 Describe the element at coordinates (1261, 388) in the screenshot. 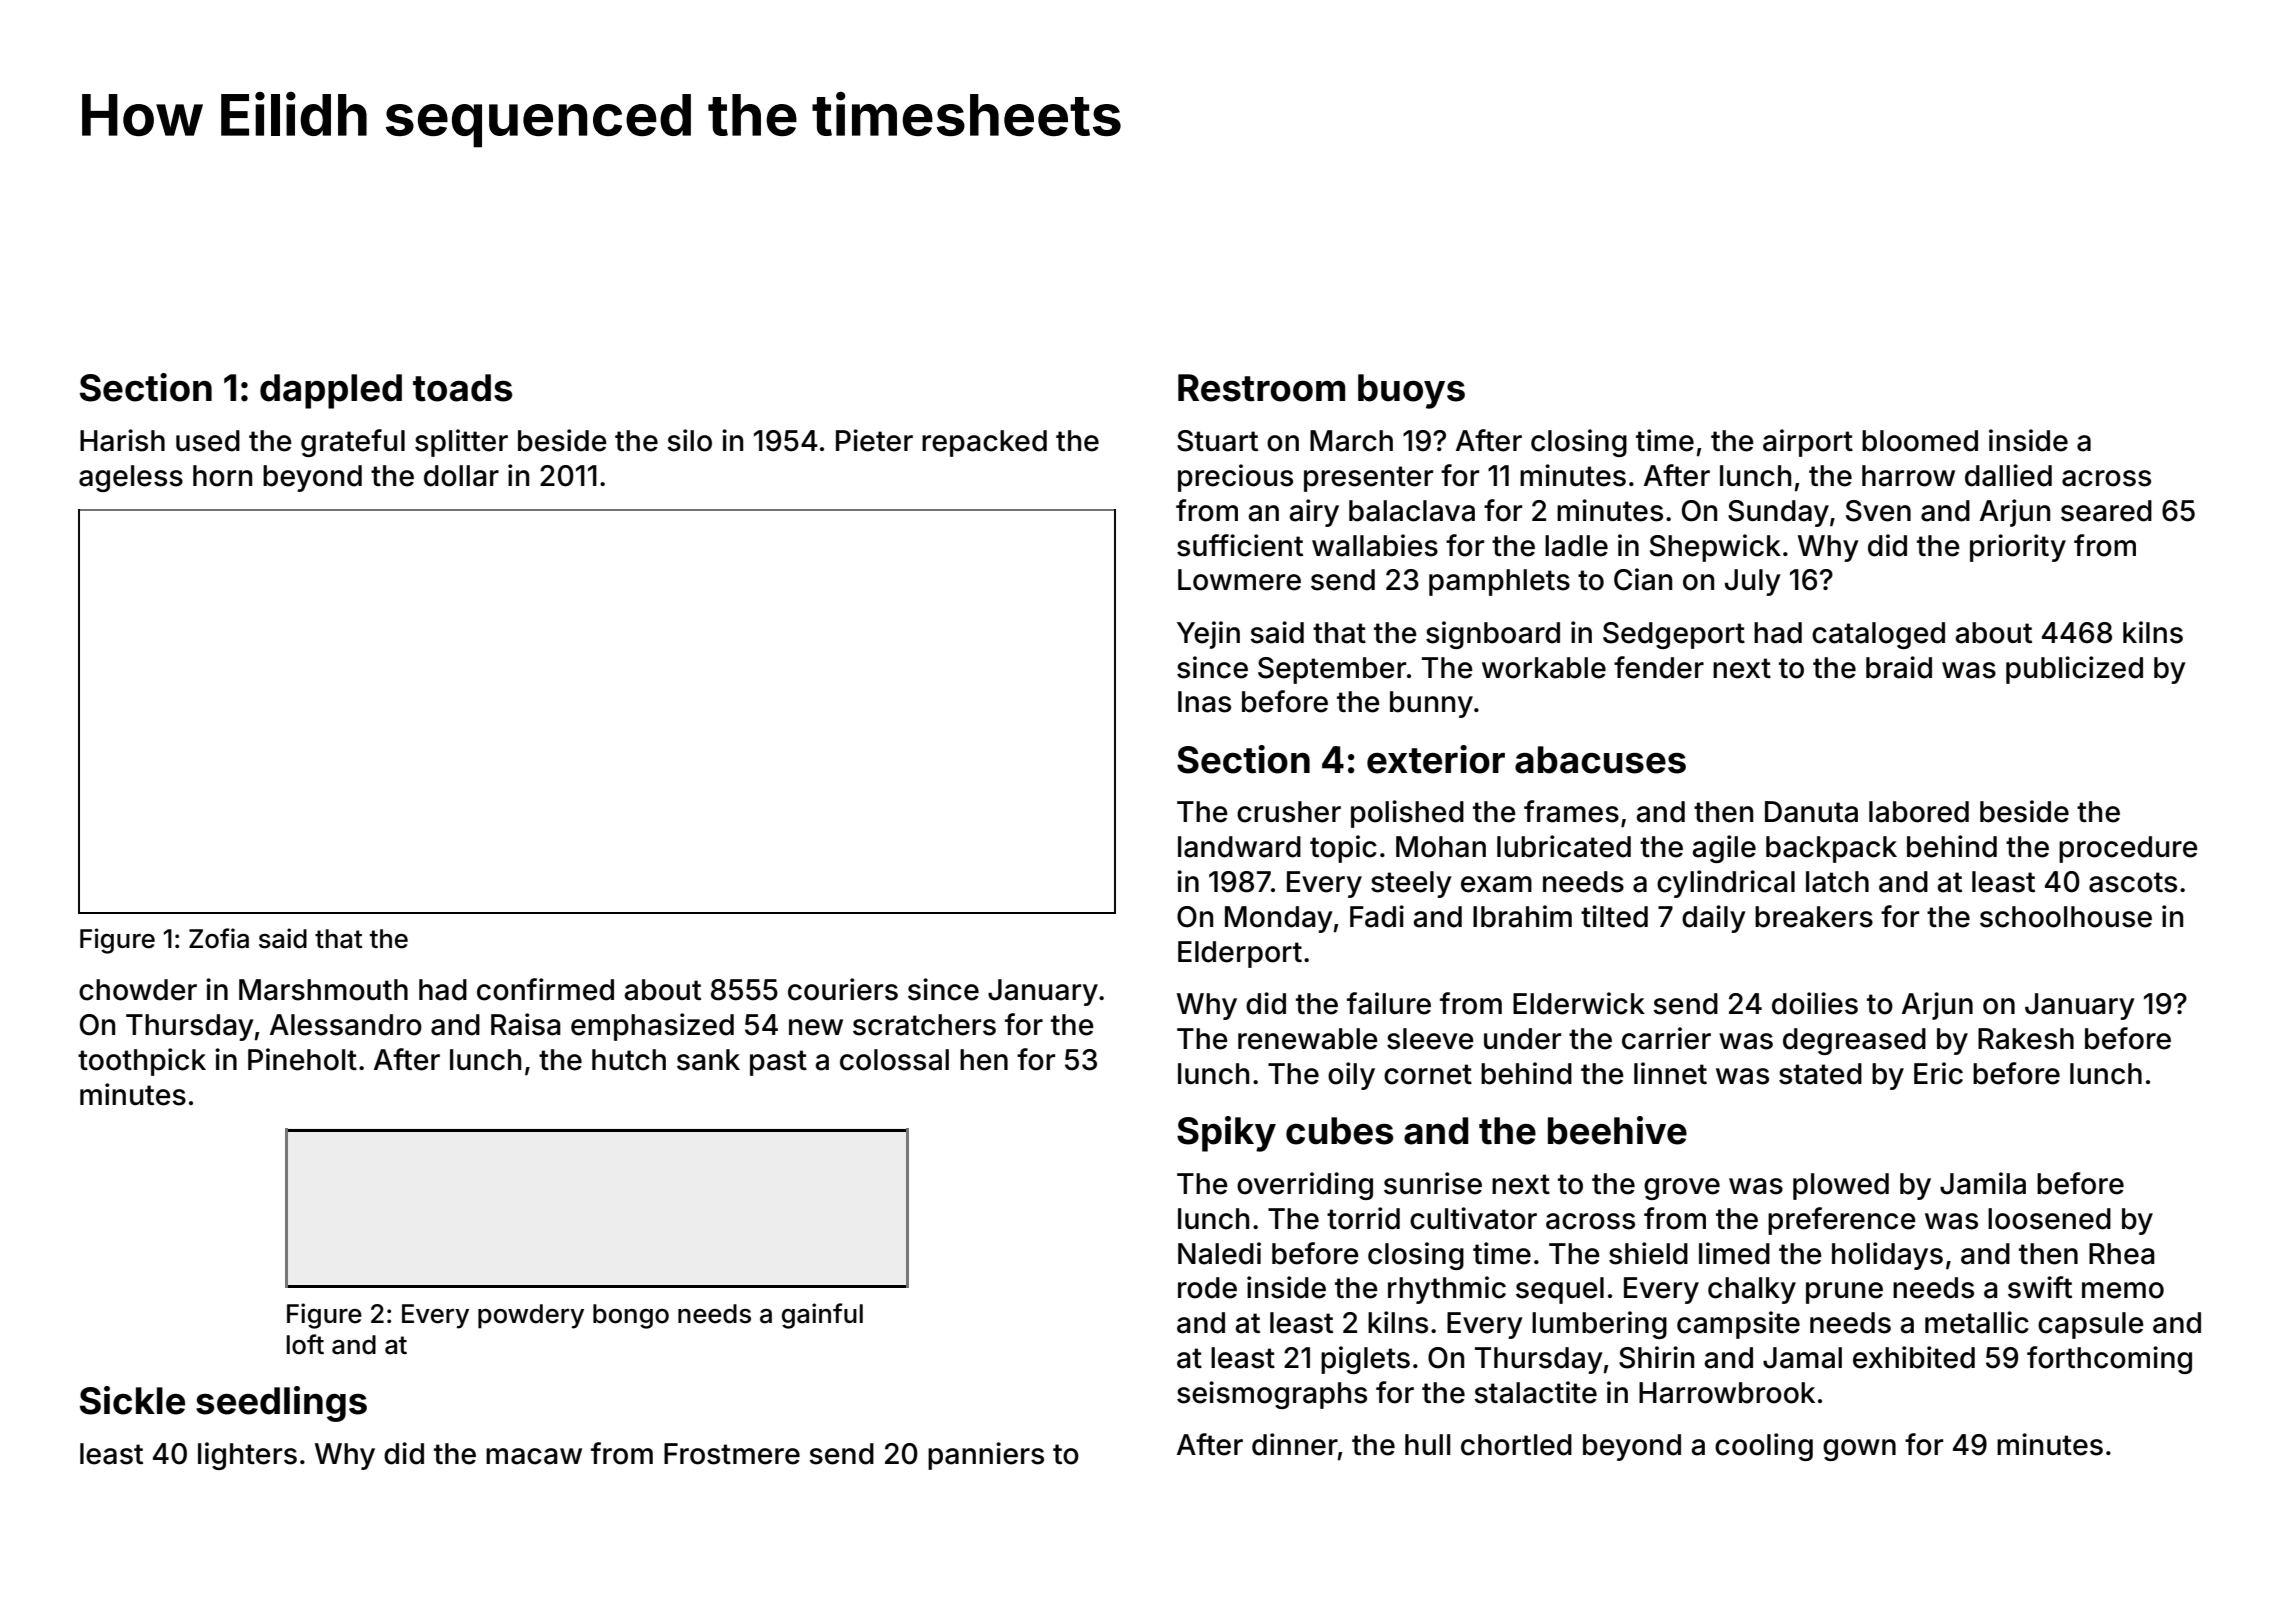

I see `Restroom` at that location.
